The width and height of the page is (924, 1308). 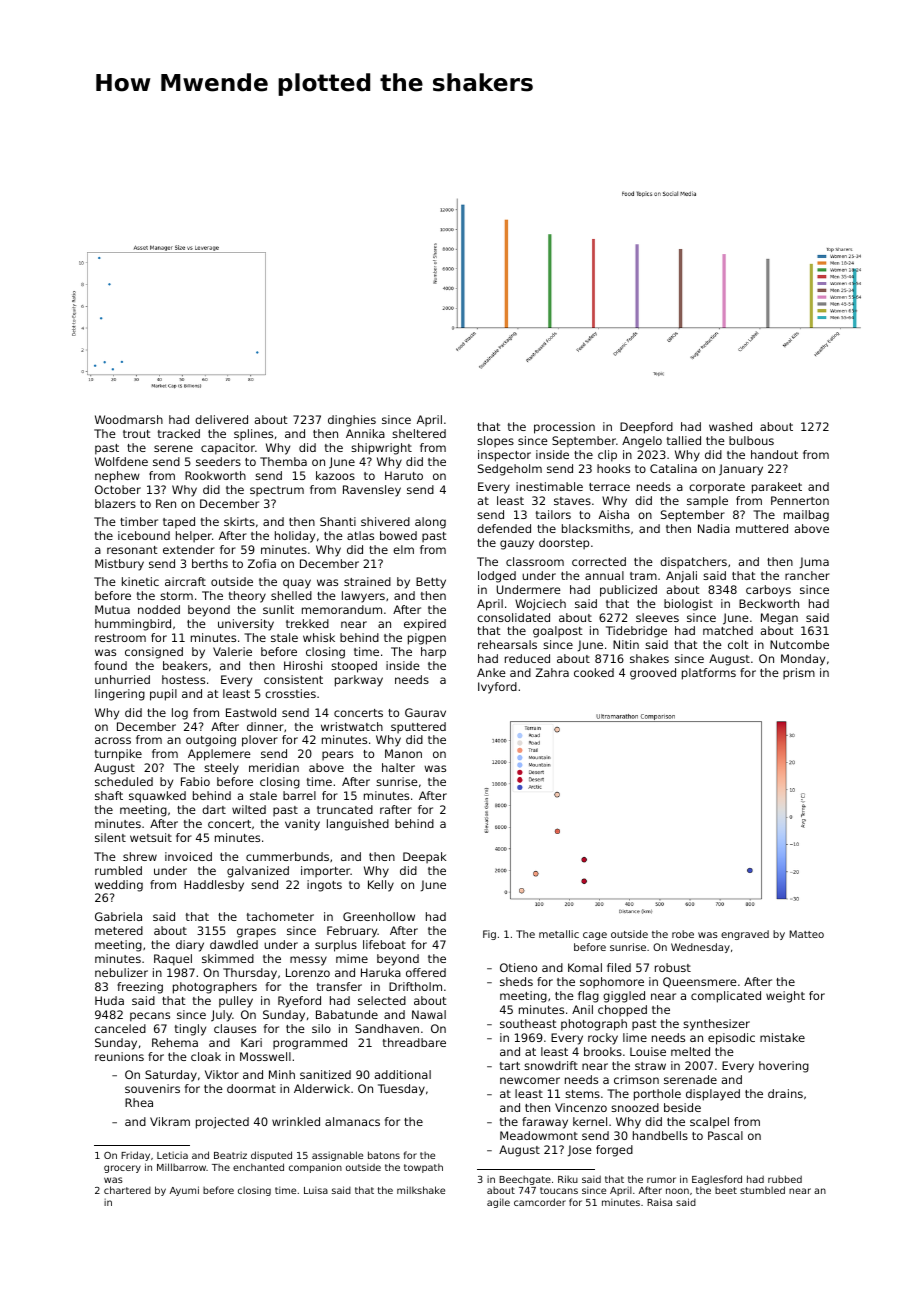 What do you see at coordinates (564, 428) in the page?
I see `procession` at bounding box center [564, 428].
